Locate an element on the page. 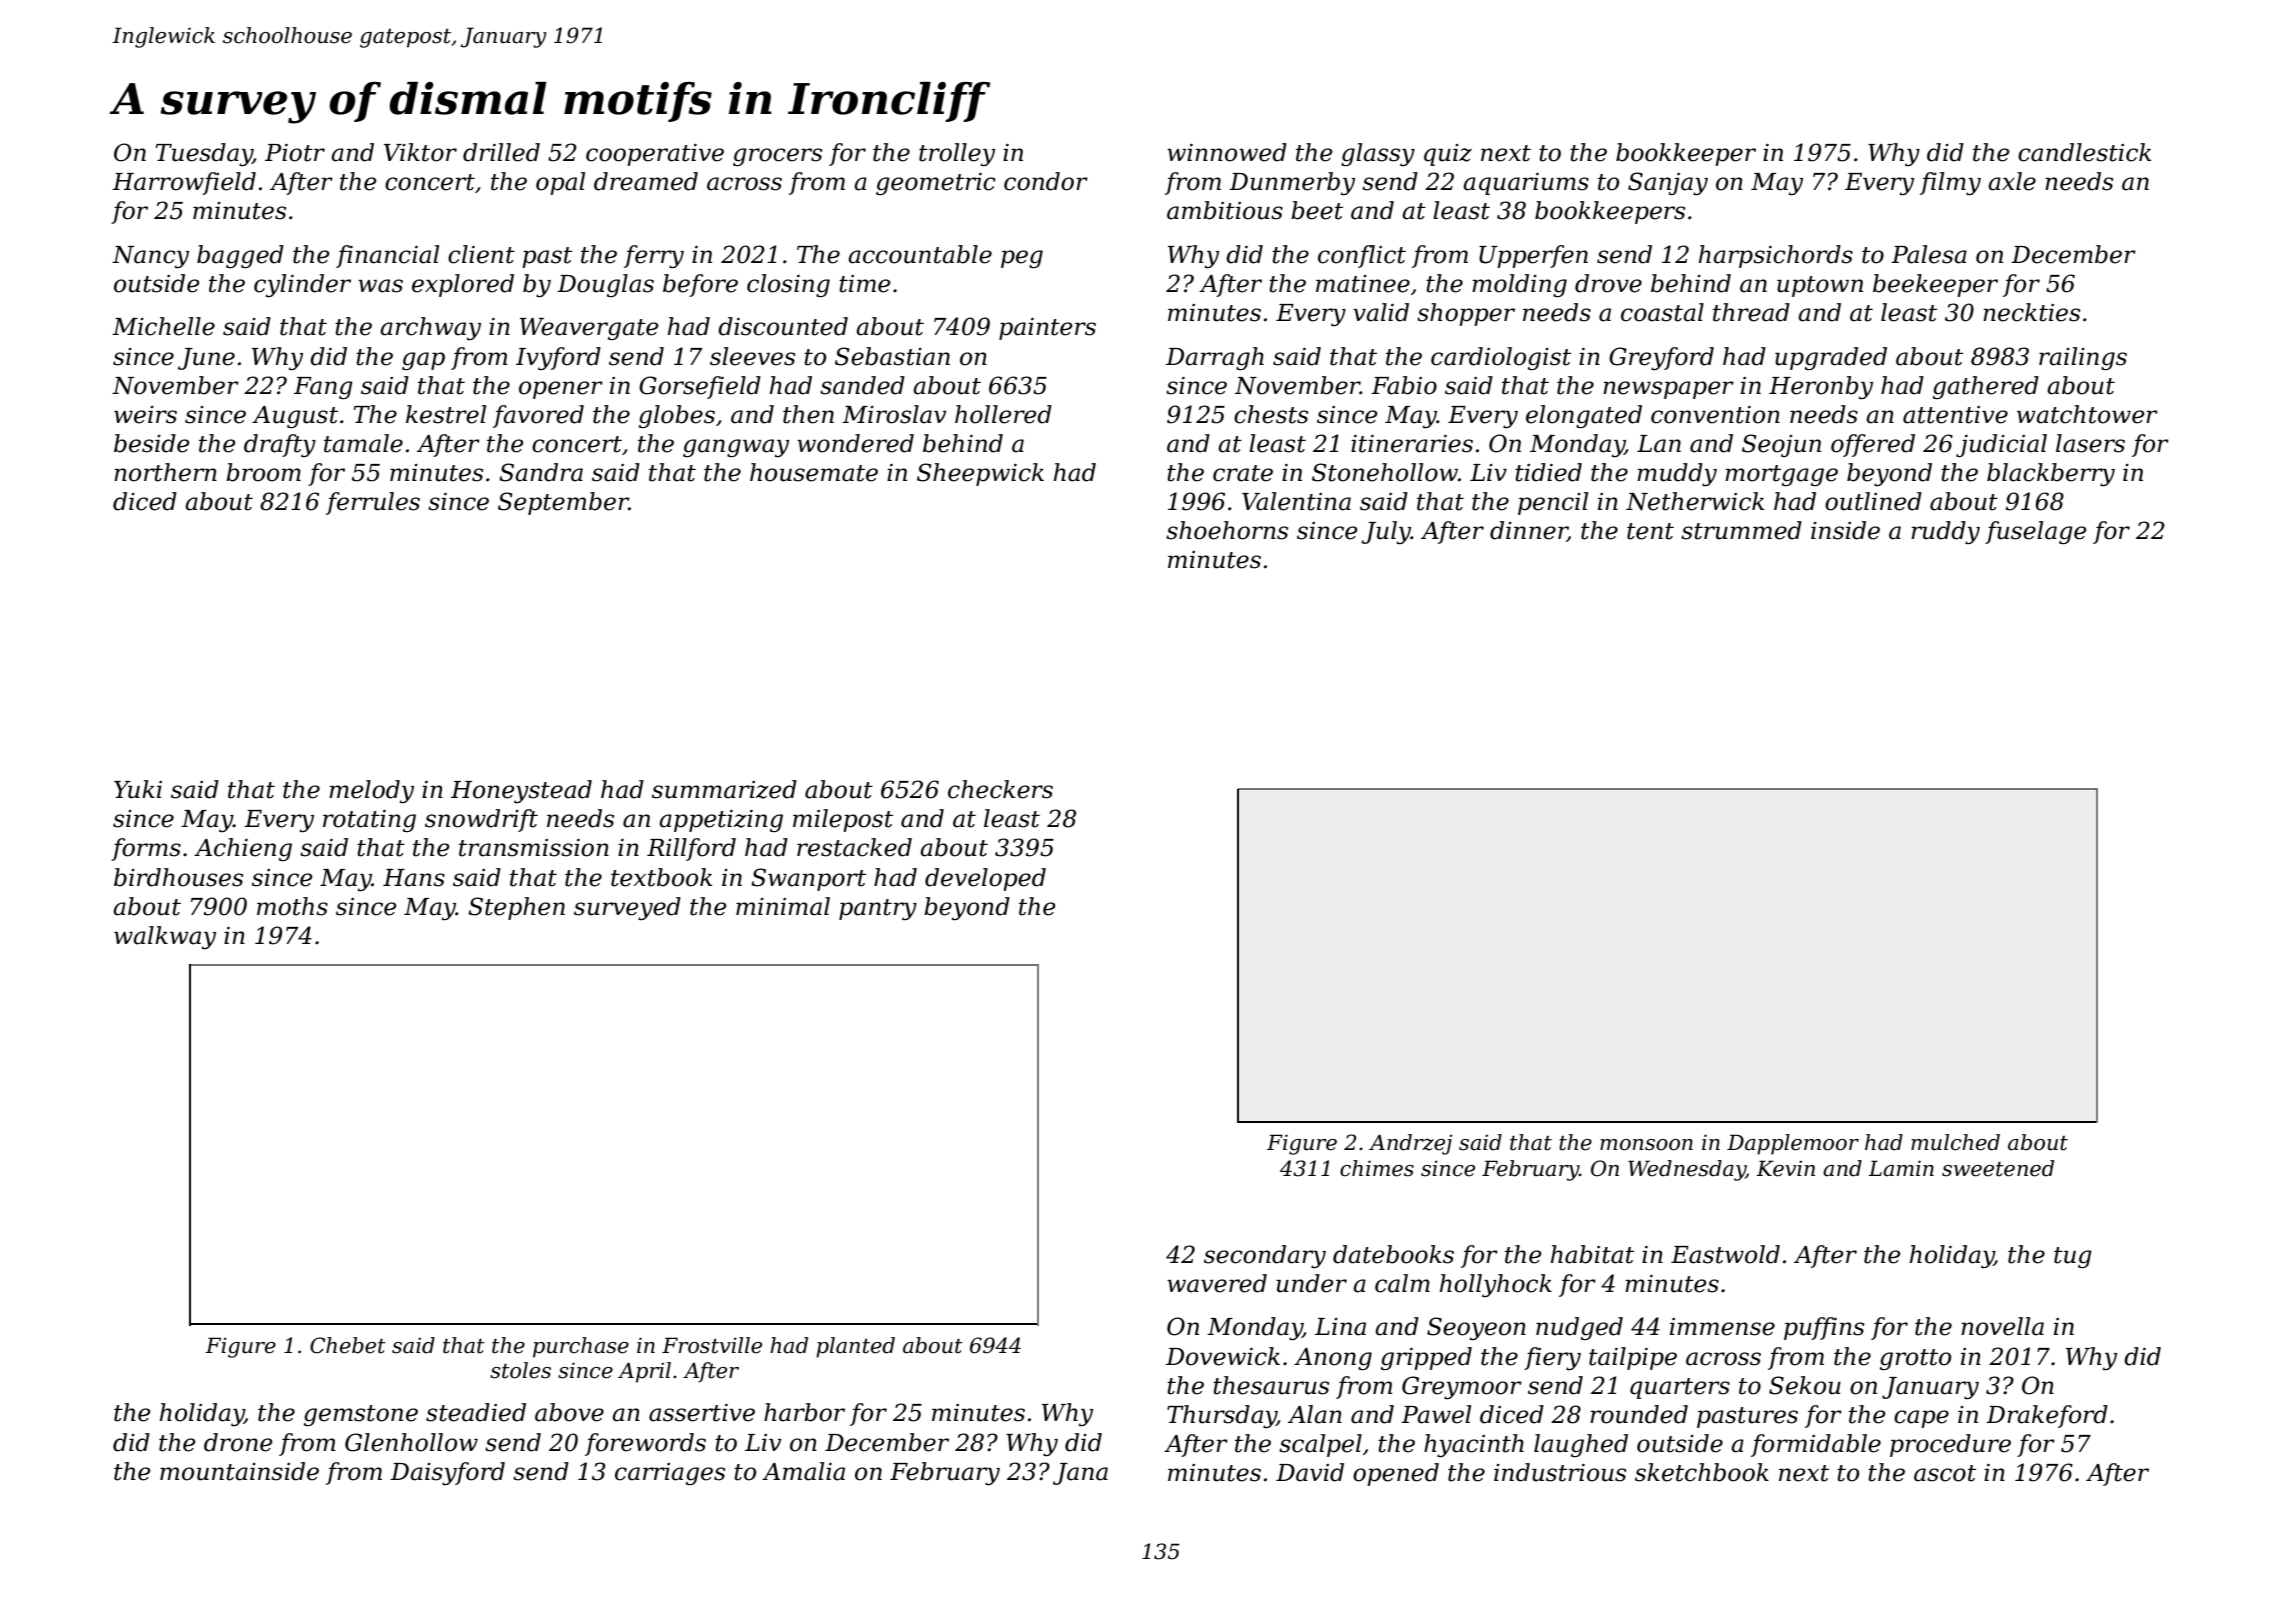 Image resolution: width=2282 pixels, height=1614 pixels. northern is located at coordinates (165, 472).
